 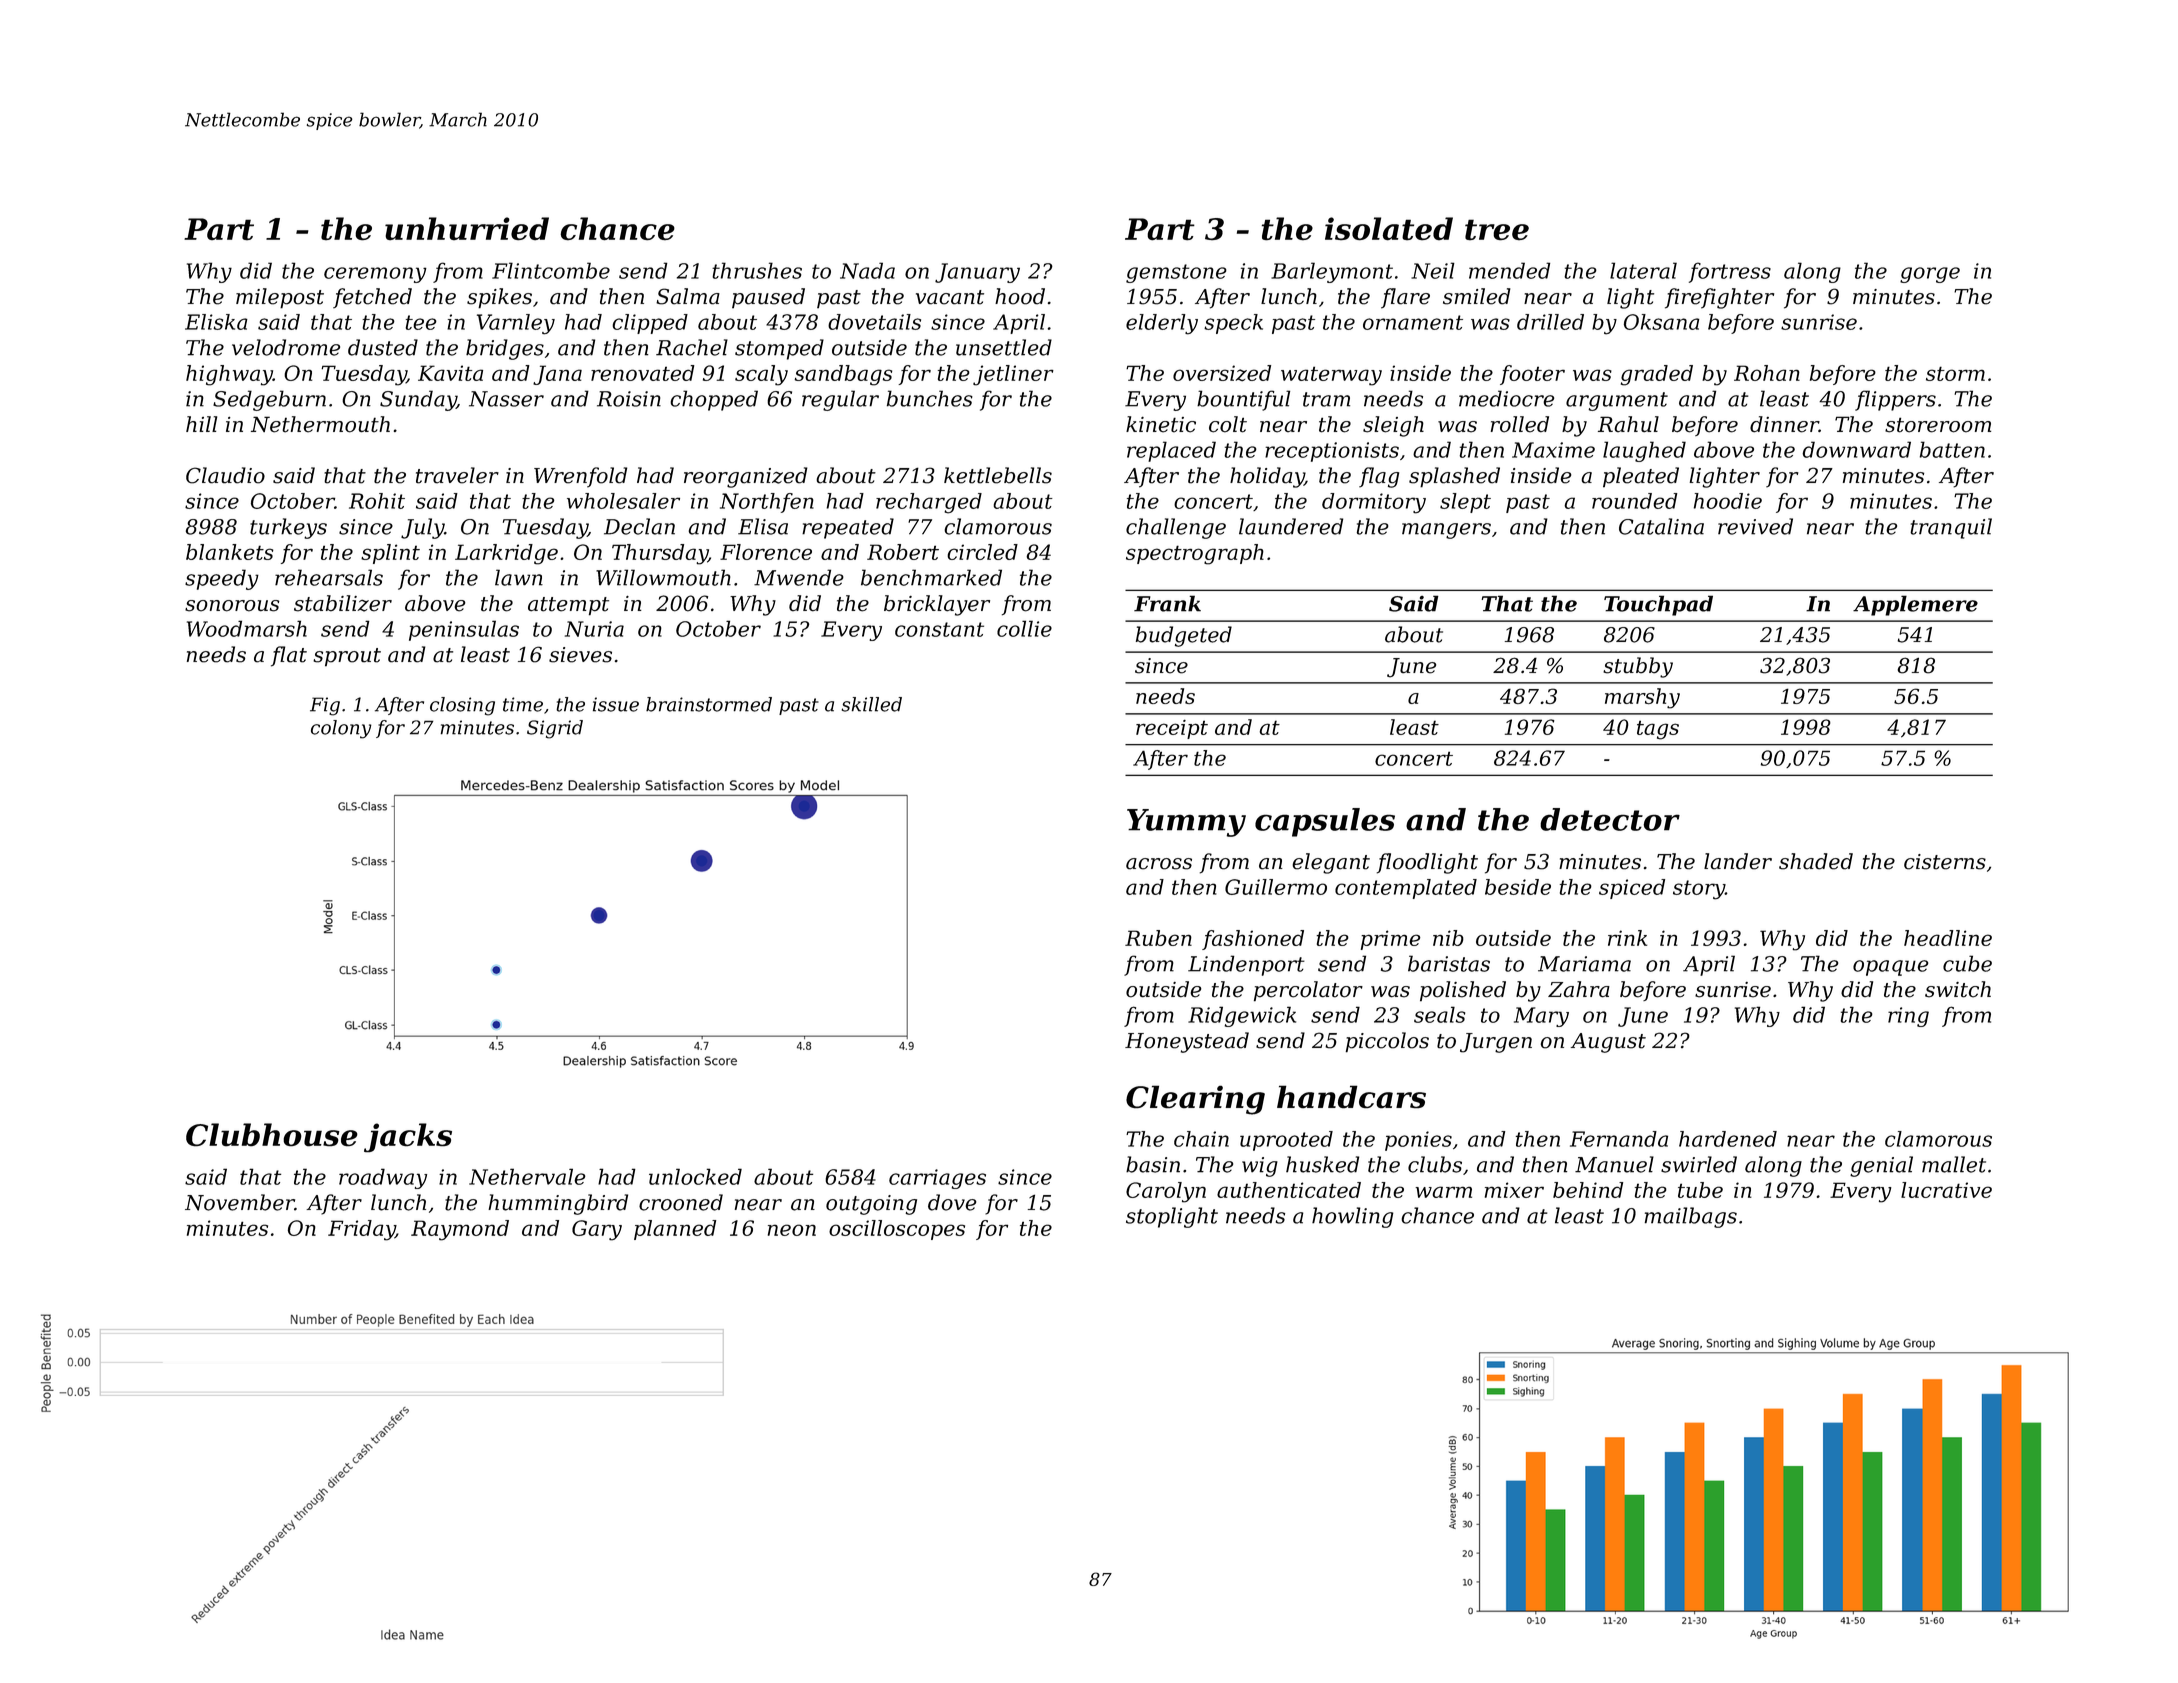 What do you see at coordinates (341, 729) in the screenshot?
I see `colony` at bounding box center [341, 729].
